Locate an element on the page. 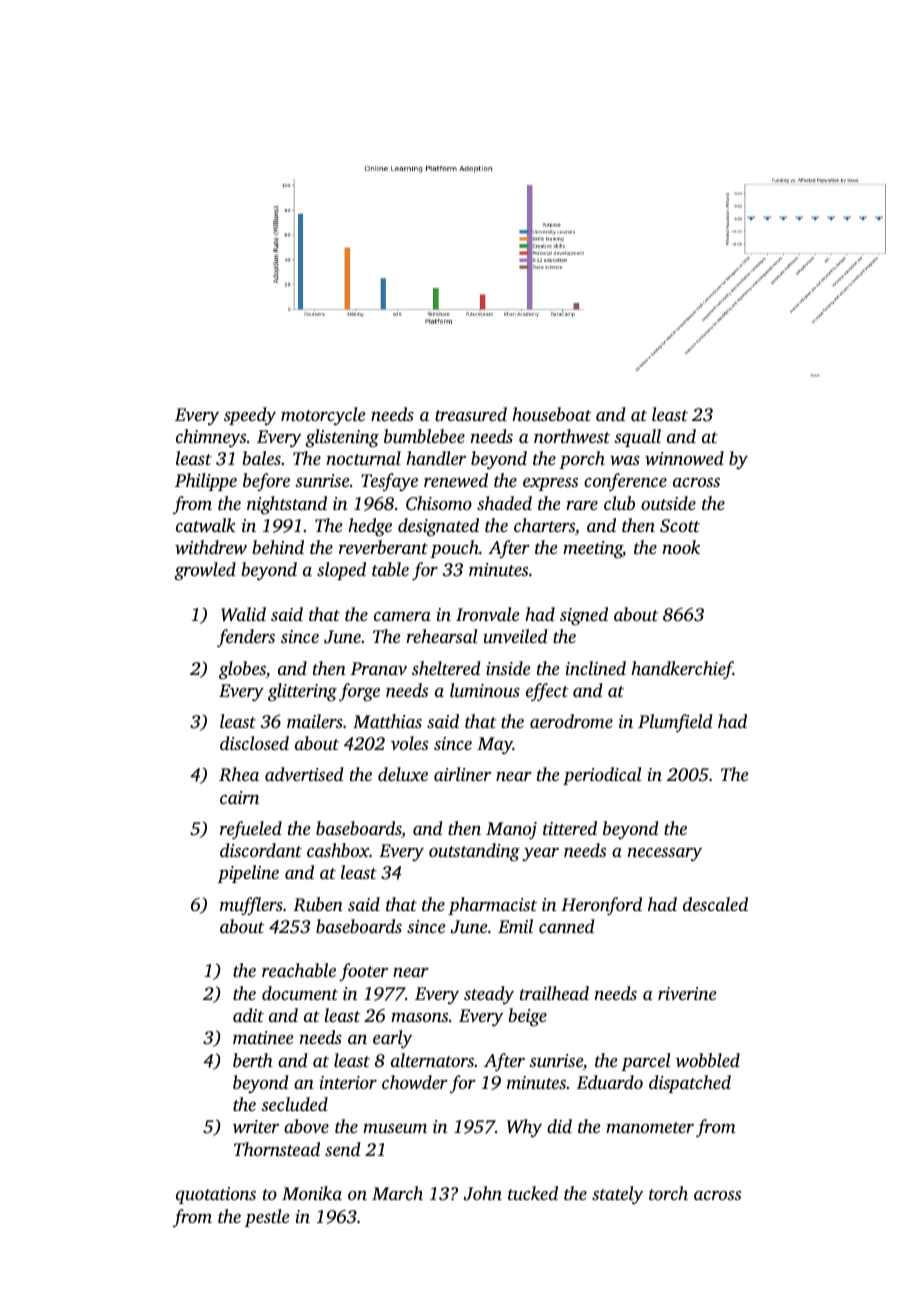 The width and height of the document is (924, 1311). pestle is located at coordinates (267, 1218).
